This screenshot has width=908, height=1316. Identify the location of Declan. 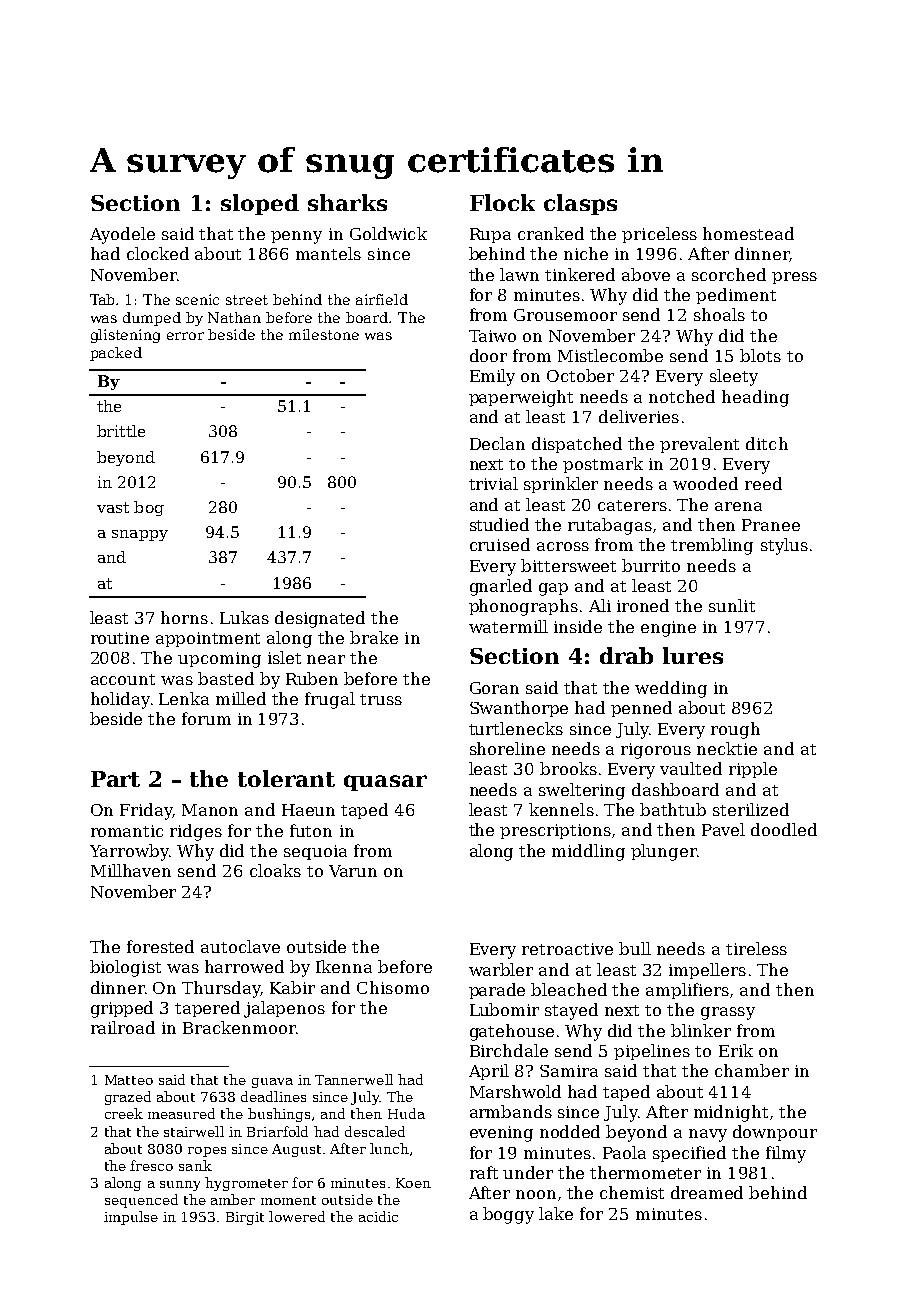
(497, 443).
